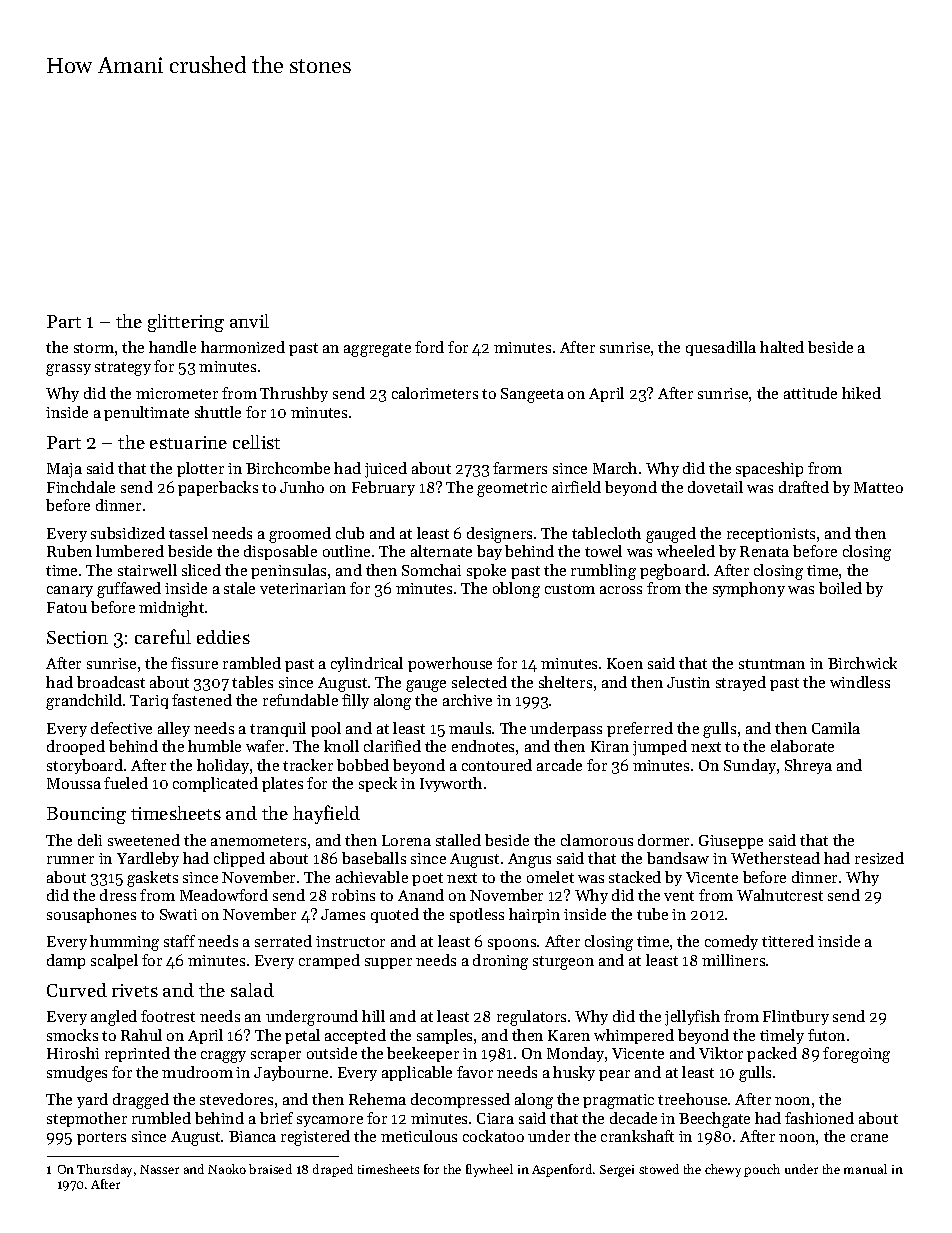  Describe the element at coordinates (826, 1035) in the screenshot. I see `futon` at that location.
